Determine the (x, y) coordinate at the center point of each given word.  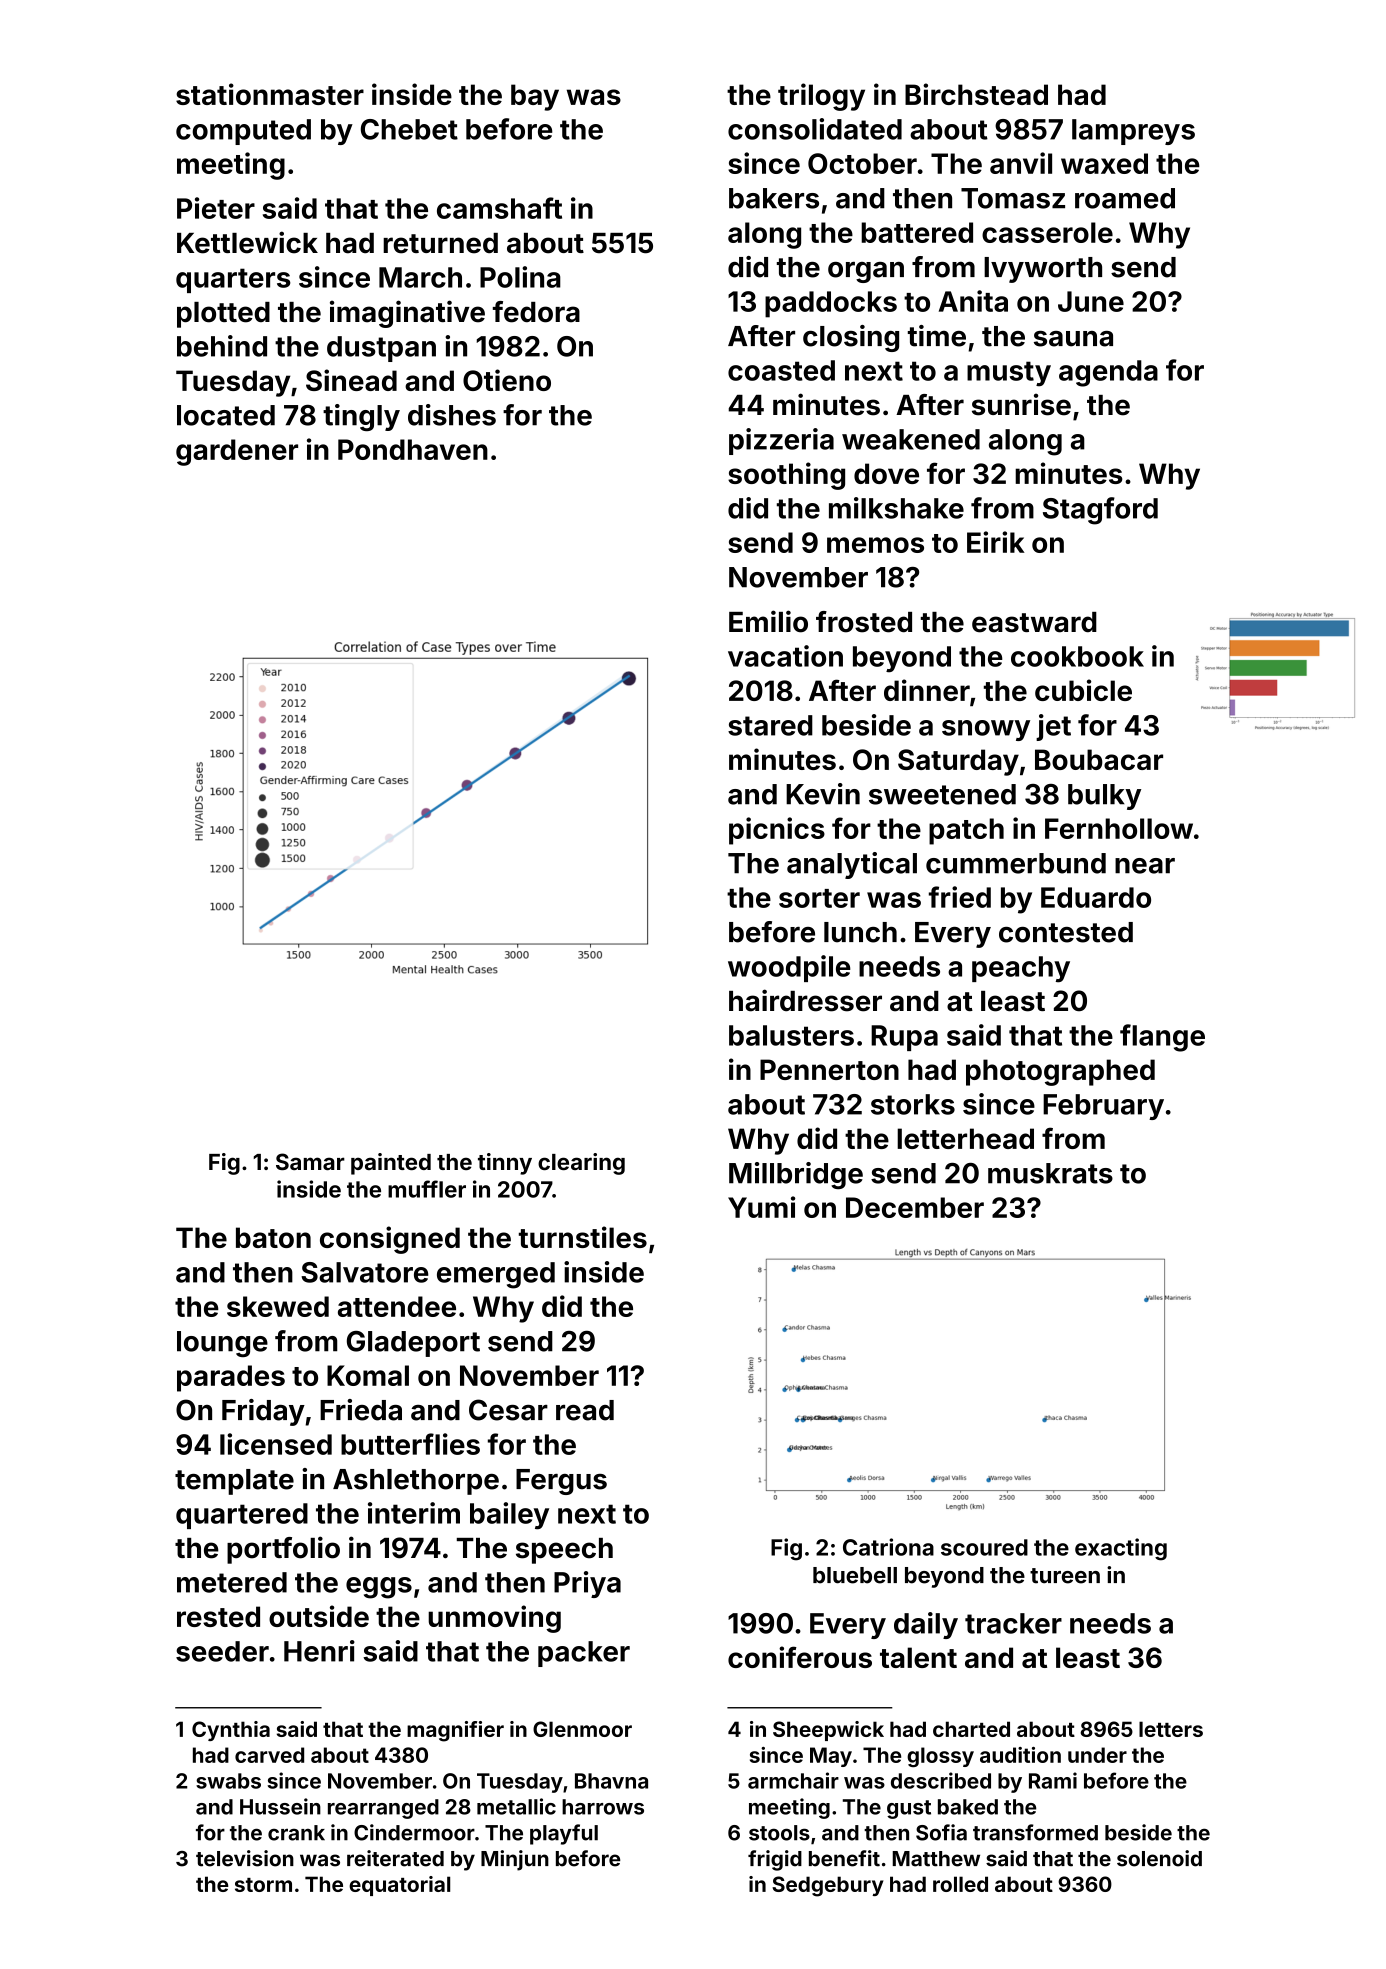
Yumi (761, 1207)
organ (866, 272)
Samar (310, 1161)
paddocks (831, 304)
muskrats (1050, 1173)
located (226, 415)
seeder (222, 1651)
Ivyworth (1043, 270)
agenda (1108, 373)
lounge (222, 1344)
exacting (1121, 1549)
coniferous (800, 1657)
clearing (581, 1164)
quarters (233, 280)
